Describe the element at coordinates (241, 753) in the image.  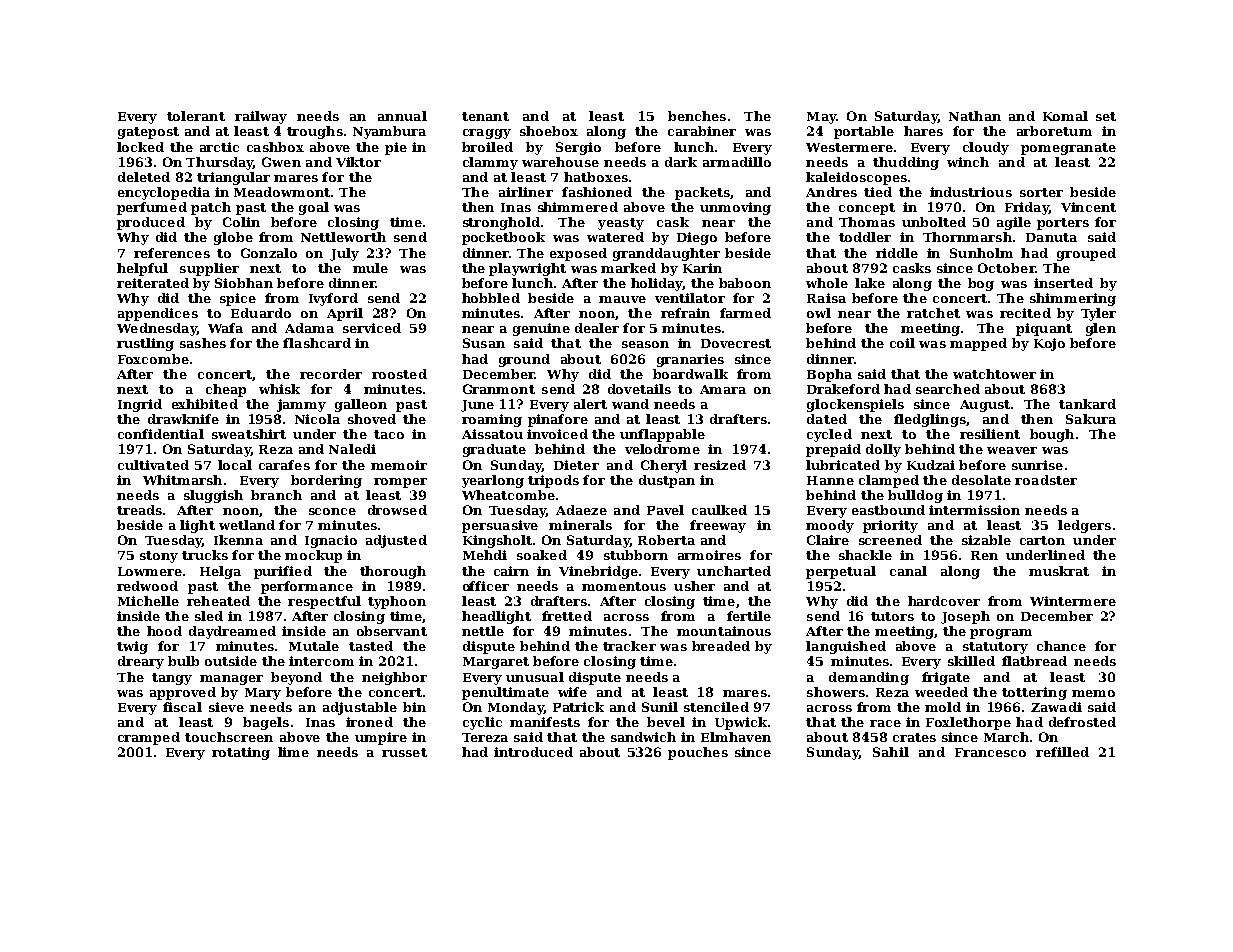
I see `rotating` at that location.
